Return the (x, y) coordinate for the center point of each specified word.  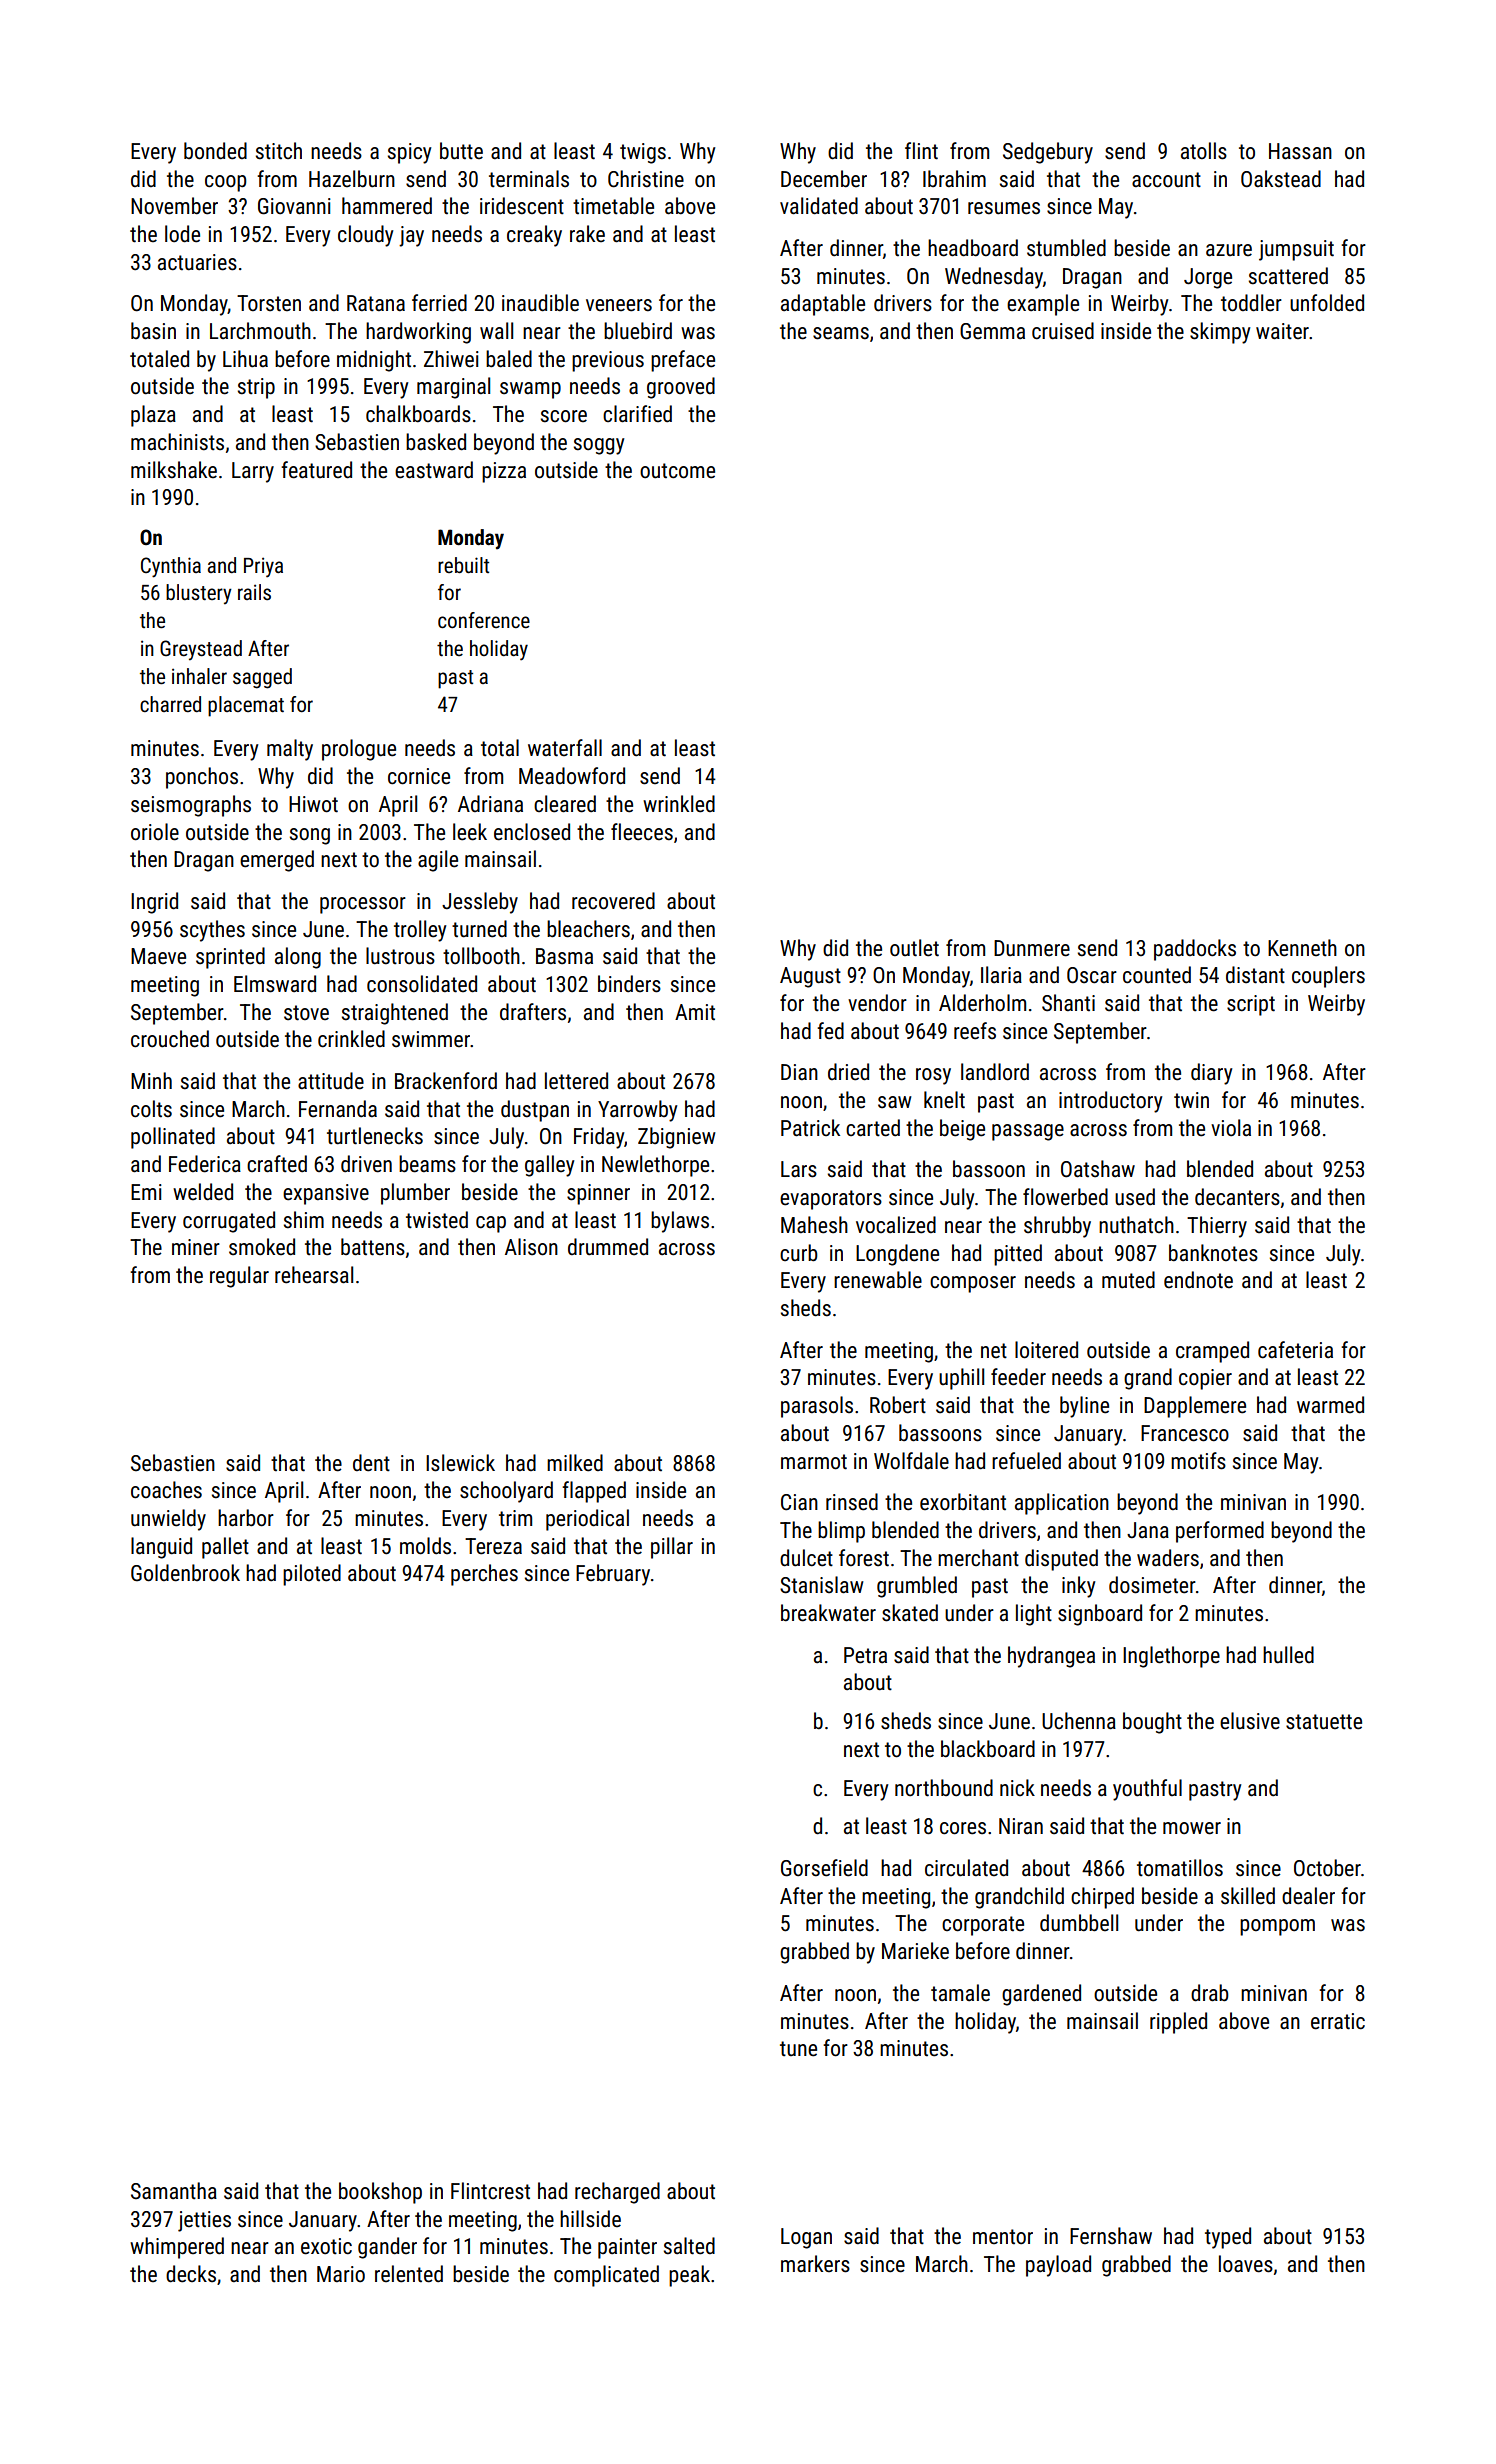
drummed (608, 1247)
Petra (865, 1655)
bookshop (380, 2193)
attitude (331, 1081)
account (1166, 180)
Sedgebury (1048, 153)
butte (461, 151)
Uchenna (1079, 1721)
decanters (1237, 1197)
